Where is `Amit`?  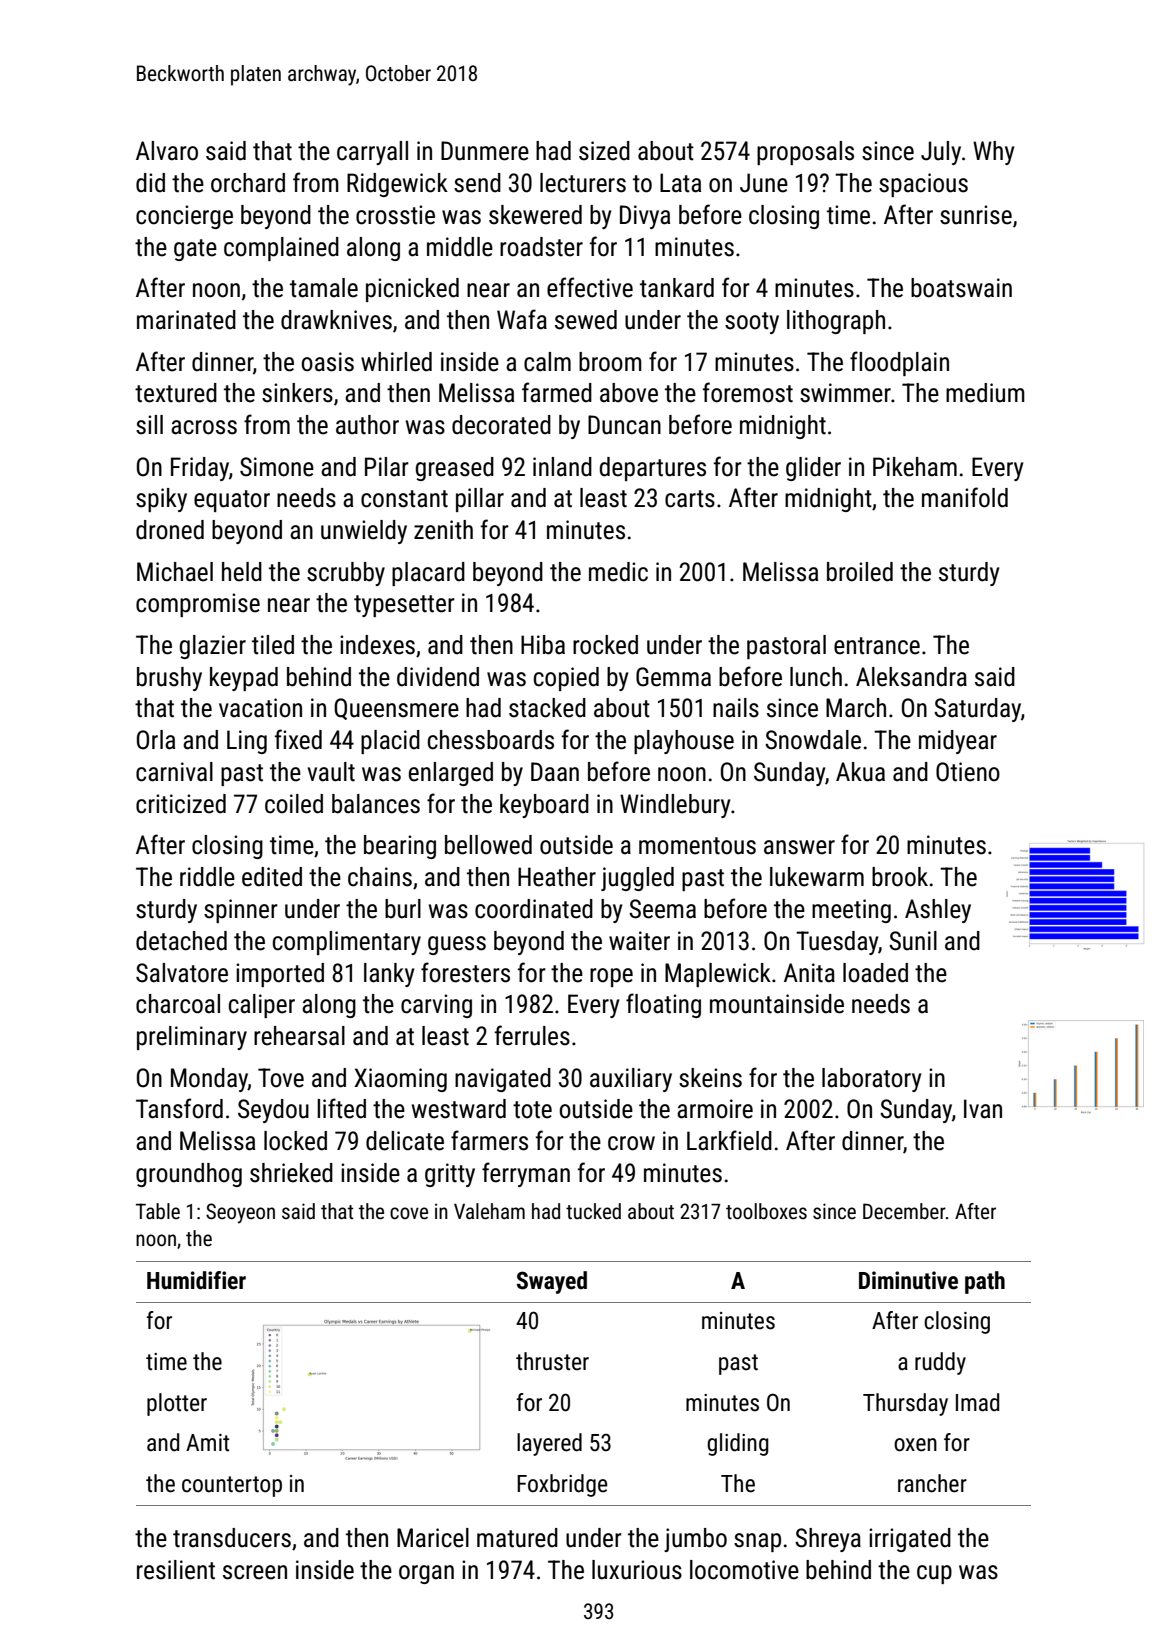 Amit is located at coordinates (207, 1443).
